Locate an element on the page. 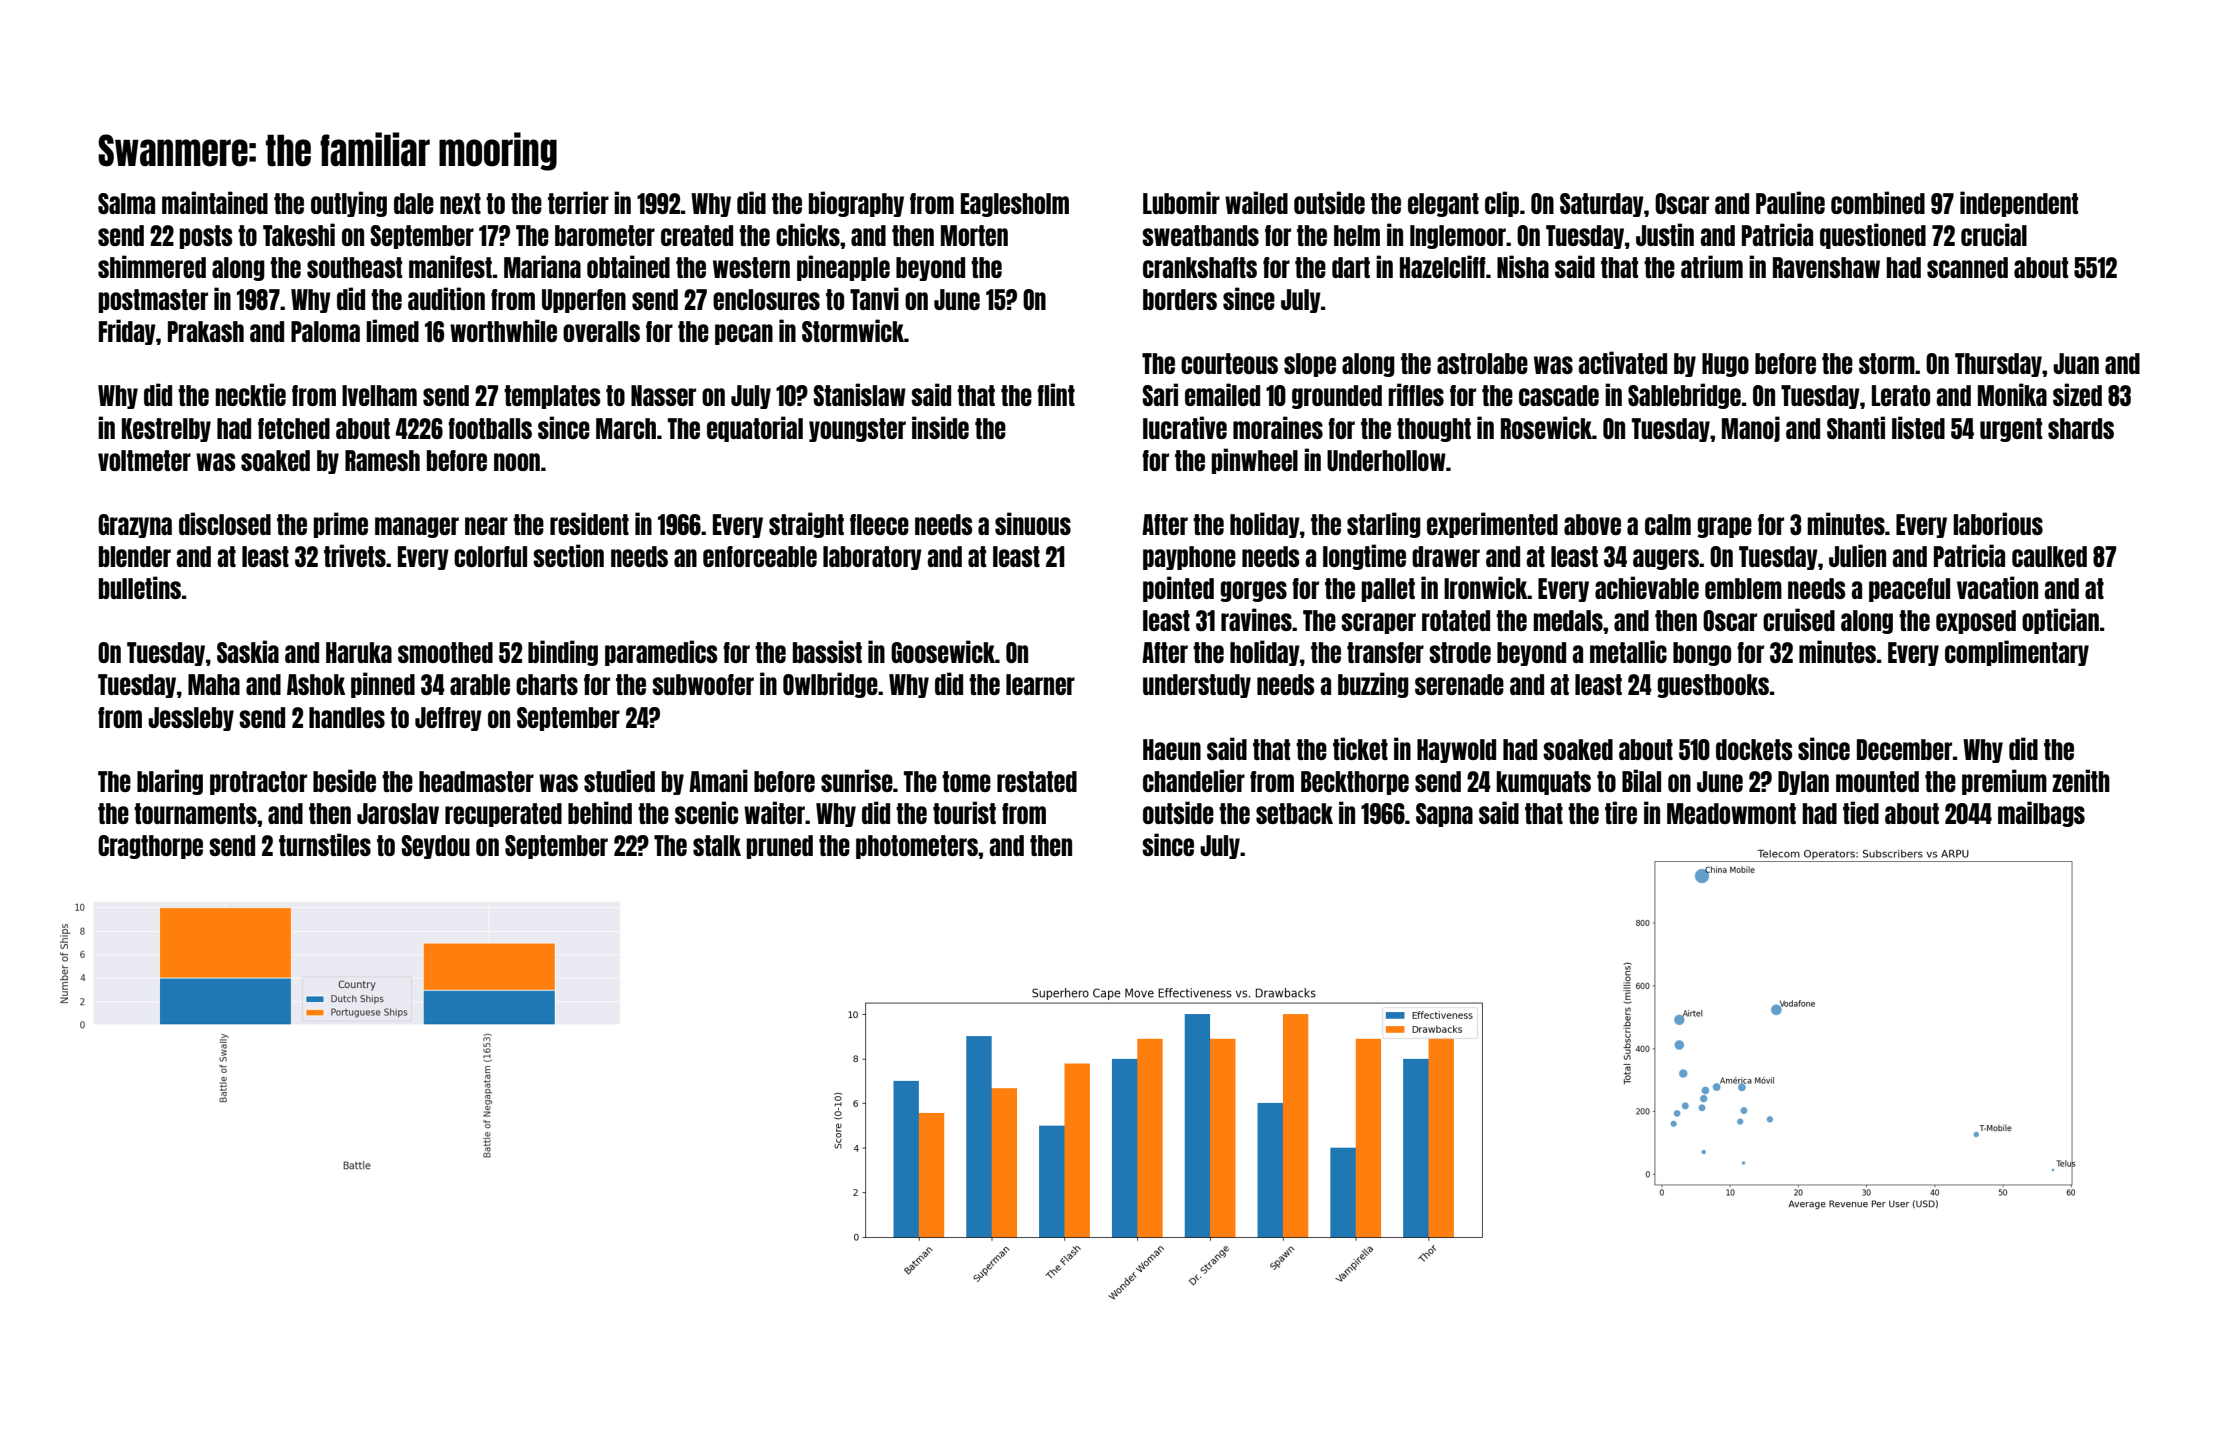 Image resolution: width=2239 pixels, height=1449 pixels. biography is located at coordinates (856, 204).
